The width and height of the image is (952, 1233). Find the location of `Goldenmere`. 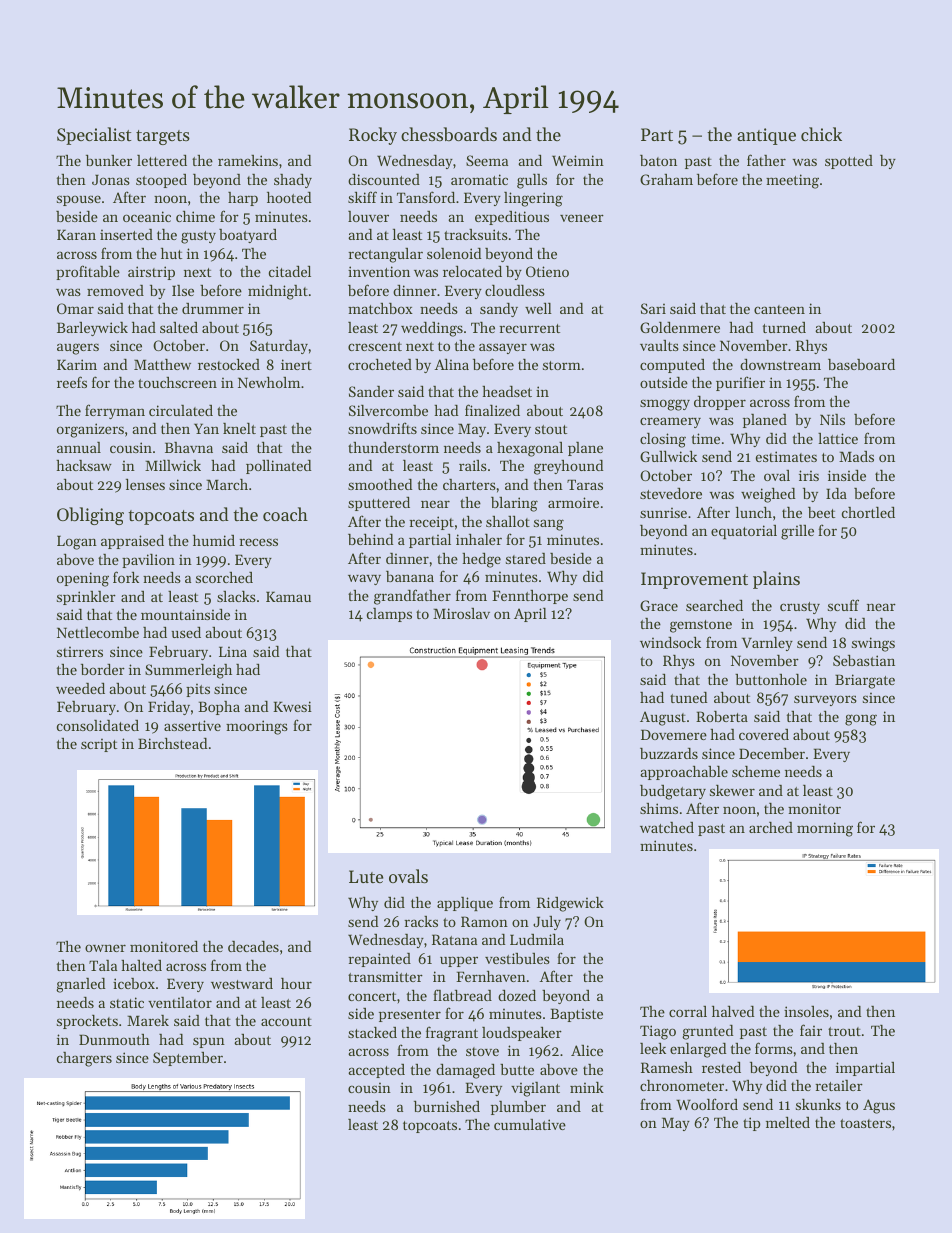

Goldenmere is located at coordinates (680, 327).
